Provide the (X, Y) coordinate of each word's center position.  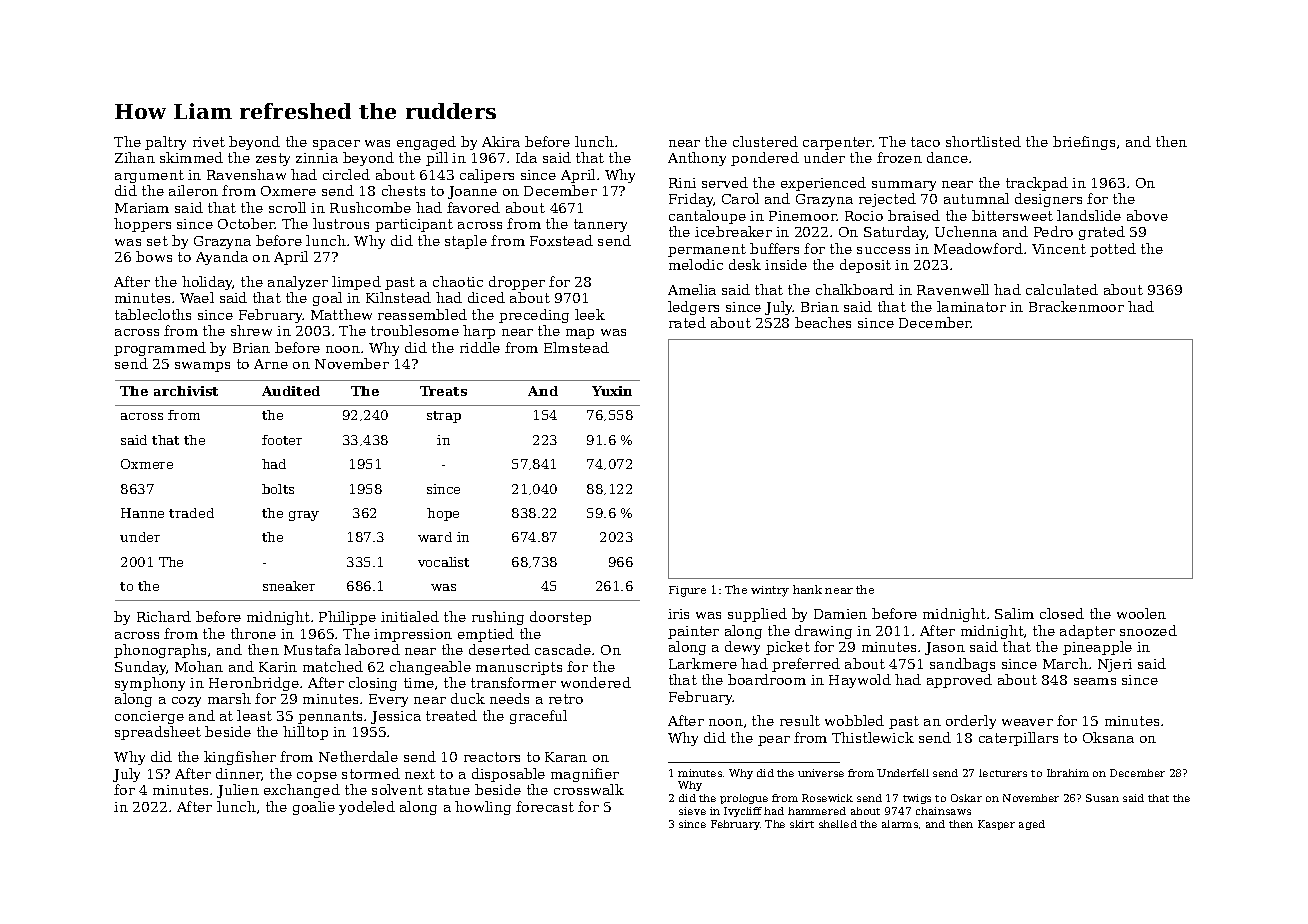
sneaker (289, 586)
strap (444, 417)
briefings (1084, 143)
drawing (823, 632)
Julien (238, 791)
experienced (823, 184)
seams (1095, 681)
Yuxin (612, 391)
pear (774, 741)
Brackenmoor (1076, 306)
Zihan (135, 157)
